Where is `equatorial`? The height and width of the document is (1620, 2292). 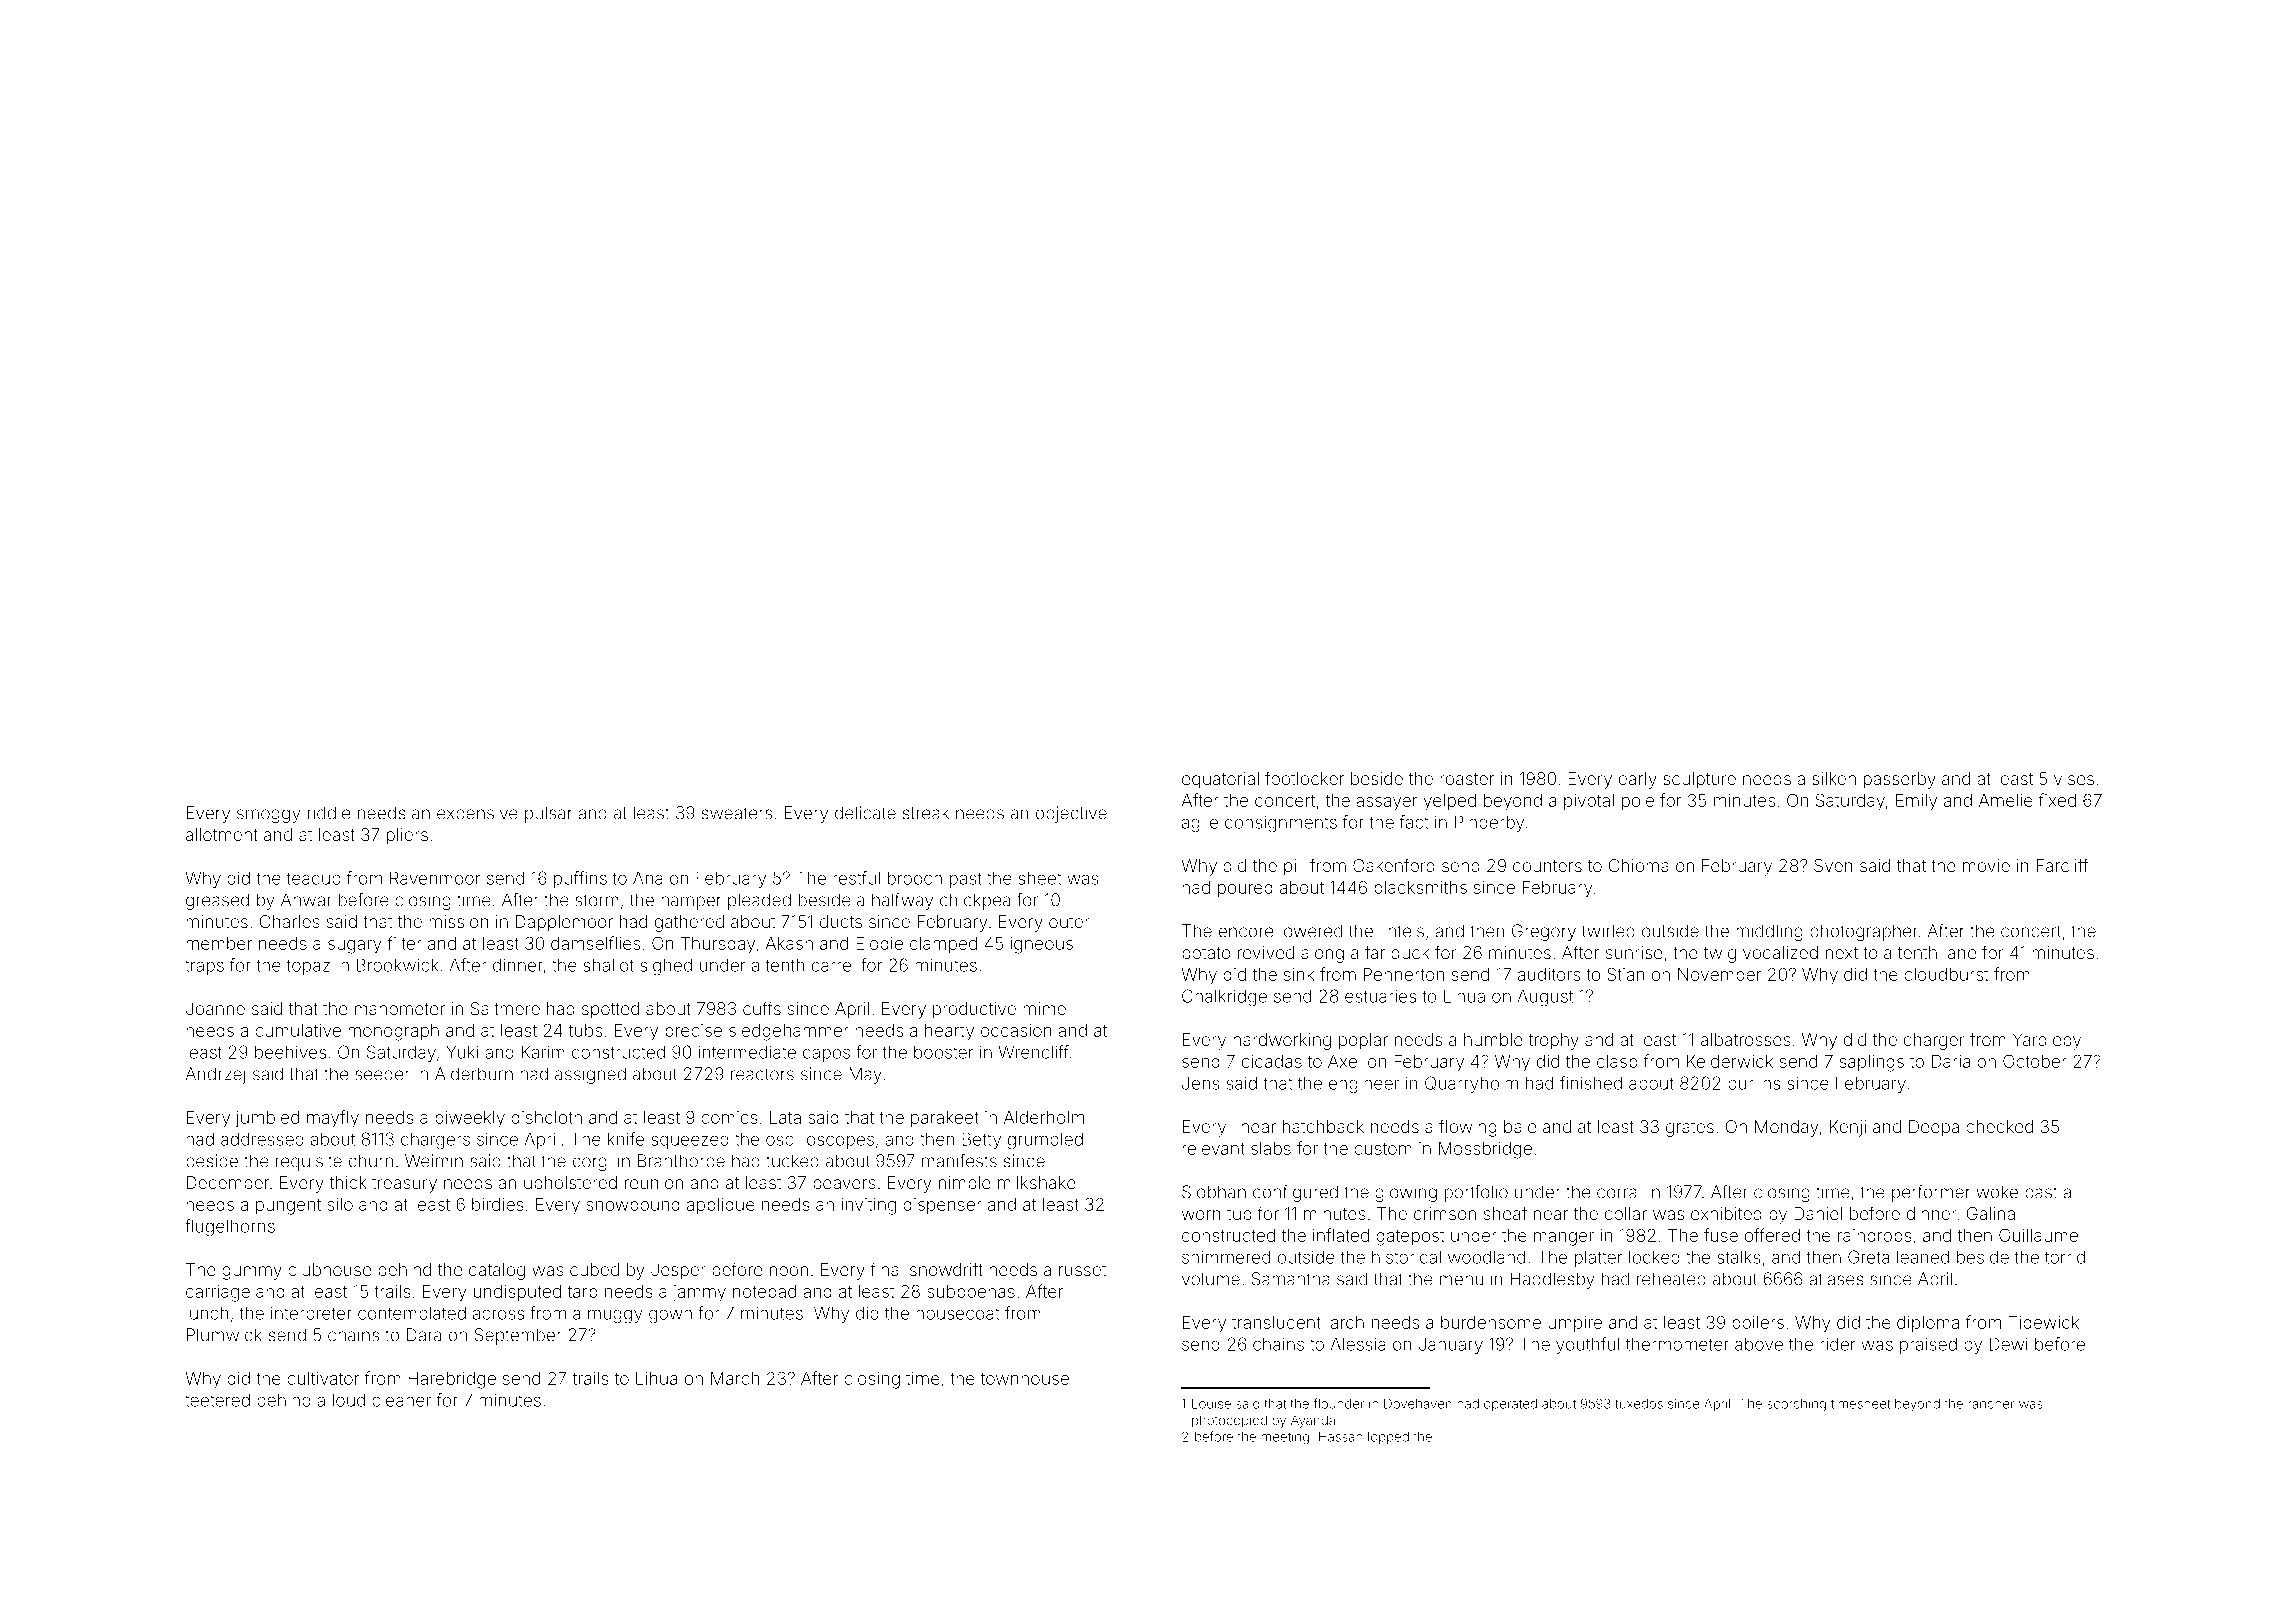 equatorial is located at coordinates (1220, 780).
